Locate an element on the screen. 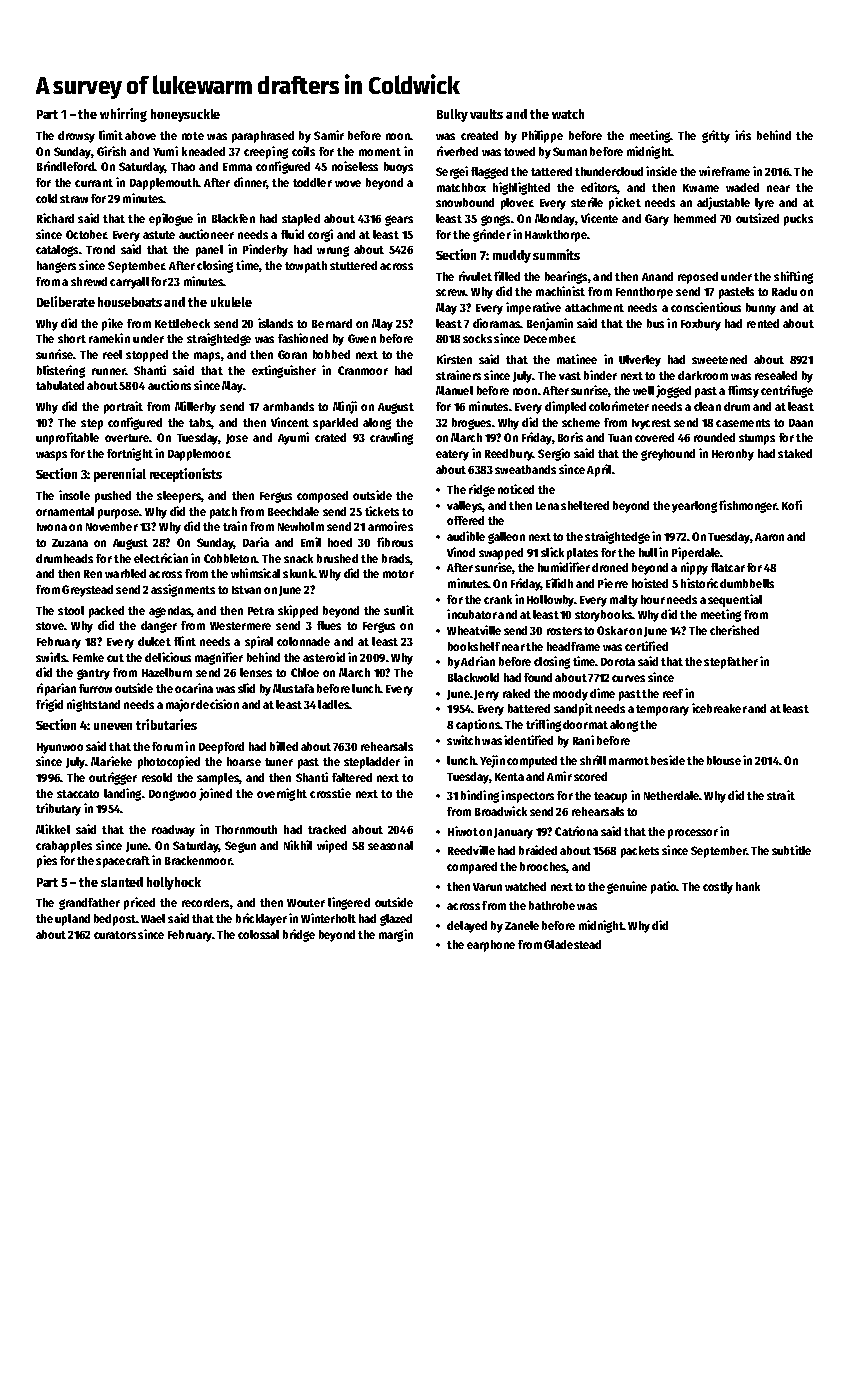  dumbbells is located at coordinates (747, 583).
